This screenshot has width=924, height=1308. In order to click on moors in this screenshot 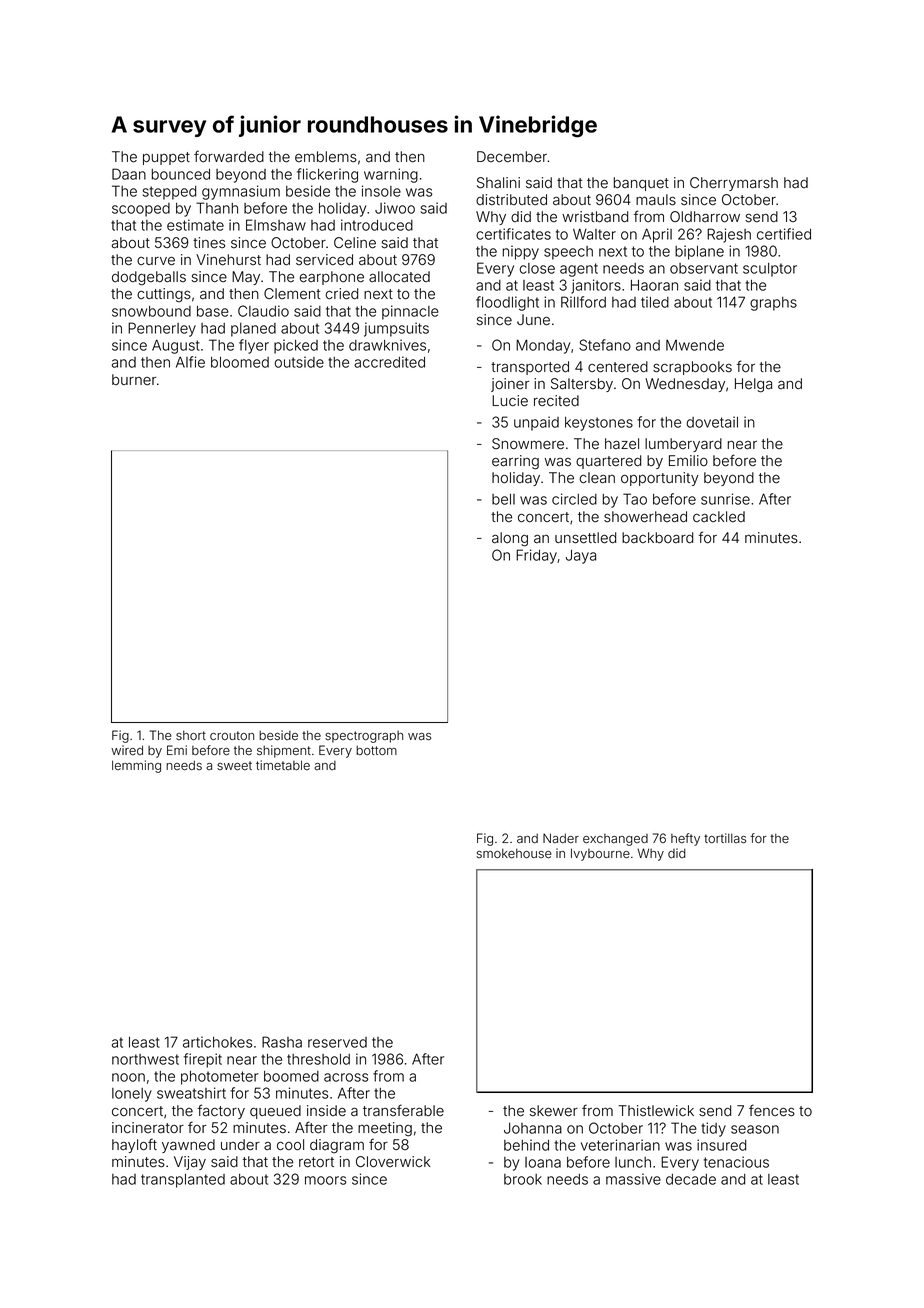, I will do `click(325, 1180)`.
